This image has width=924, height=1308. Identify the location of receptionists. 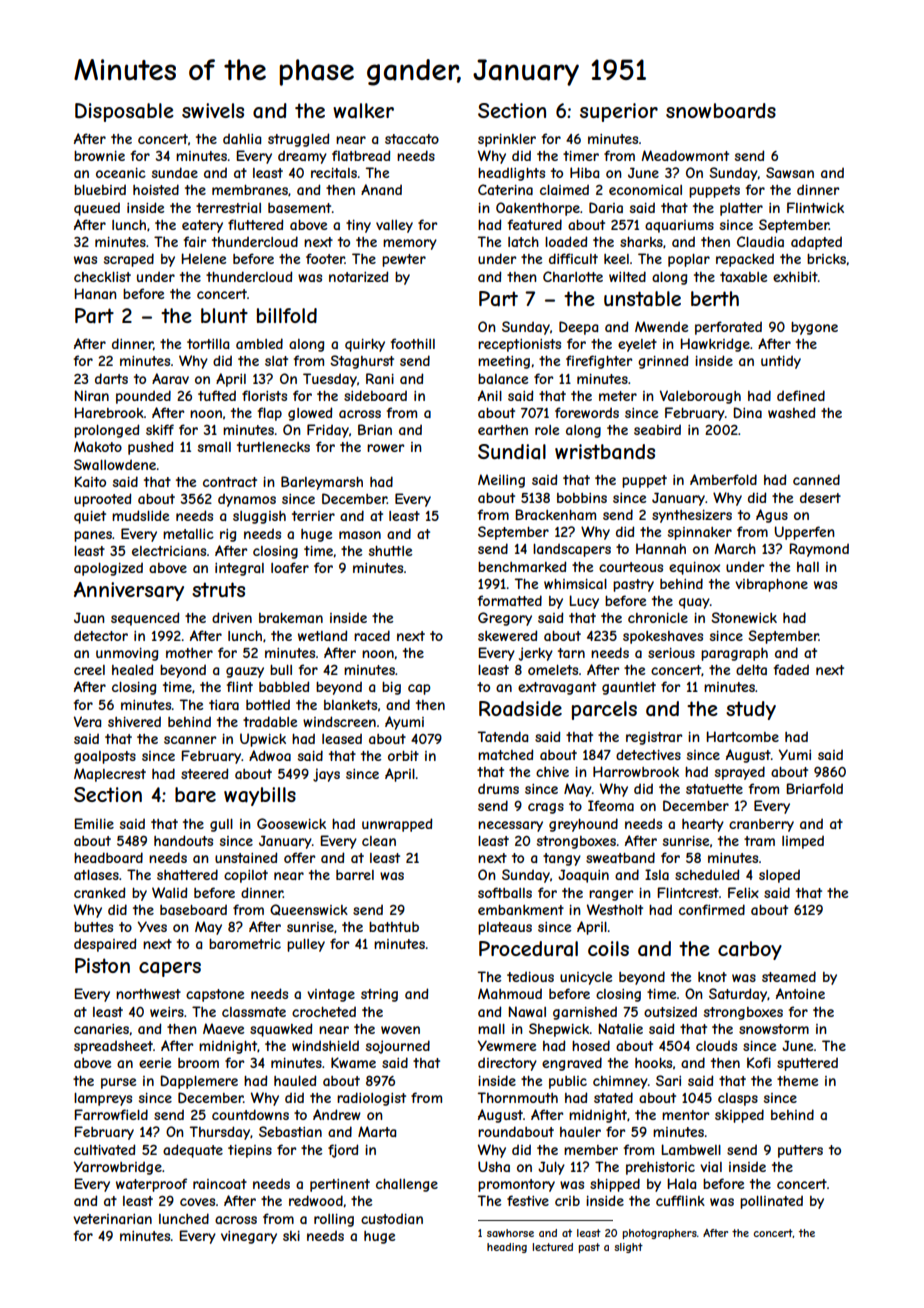
(519, 345).
